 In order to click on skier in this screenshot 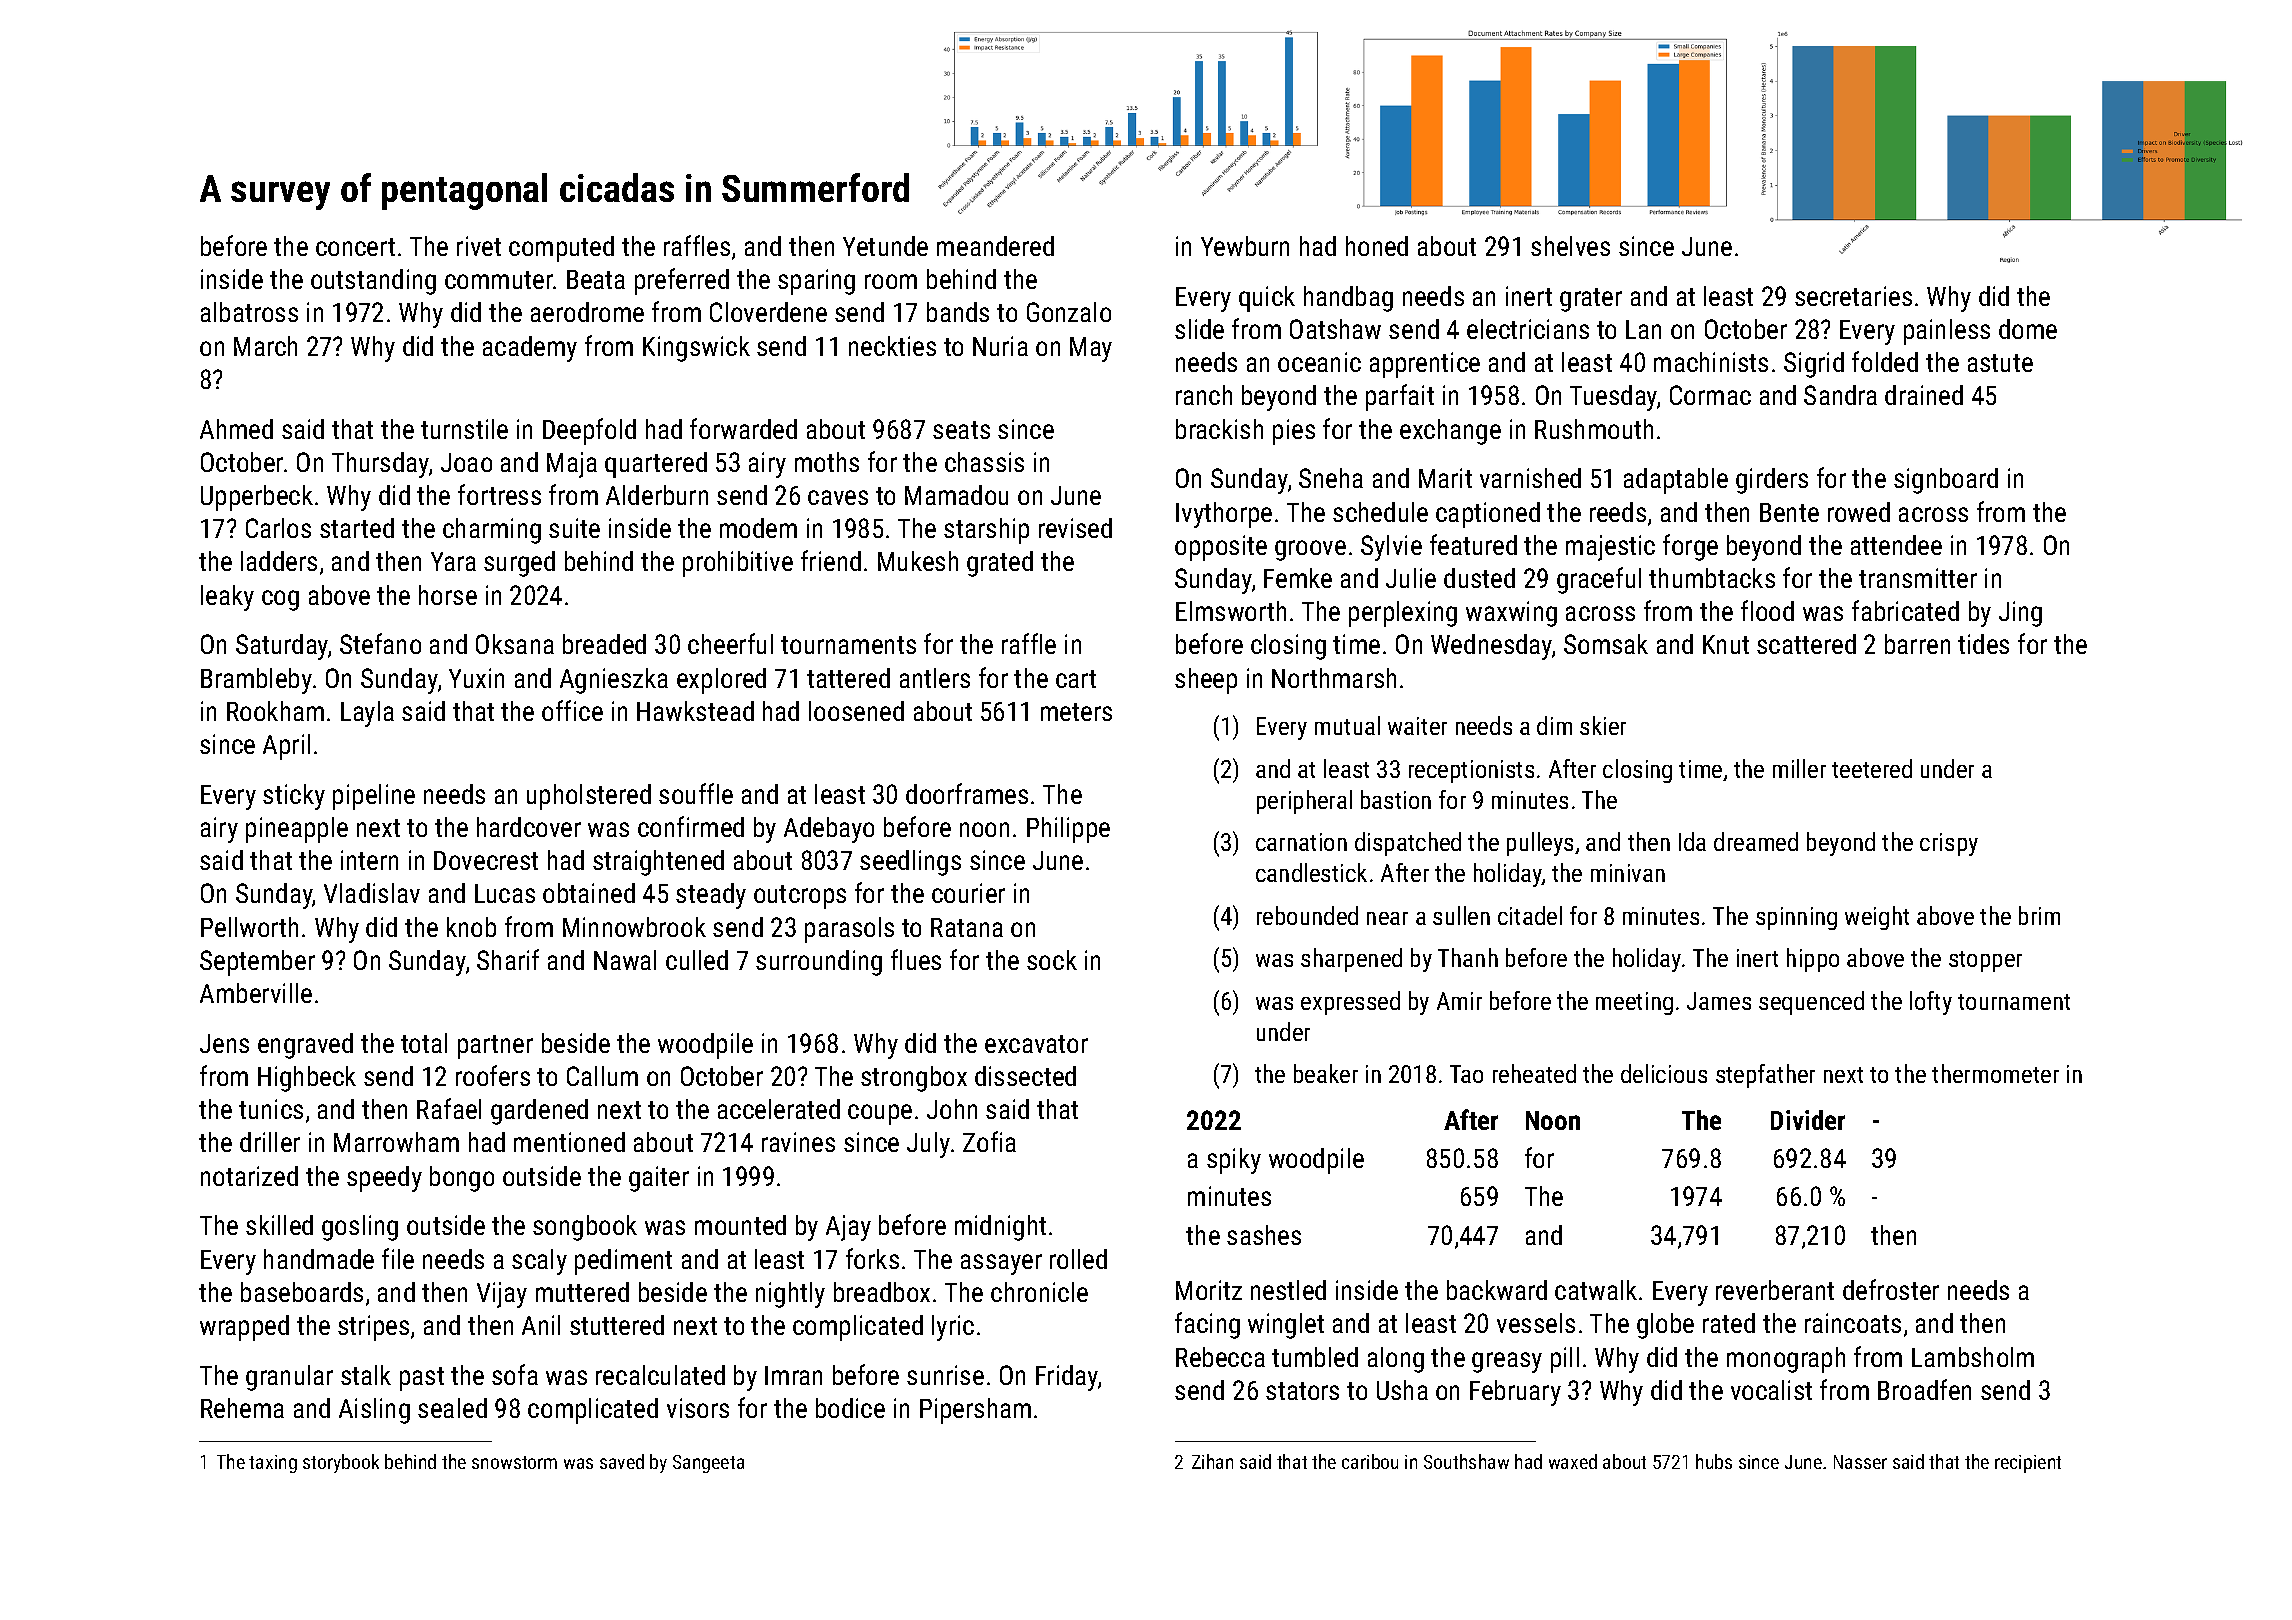, I will do `click(1603, 725)`.
